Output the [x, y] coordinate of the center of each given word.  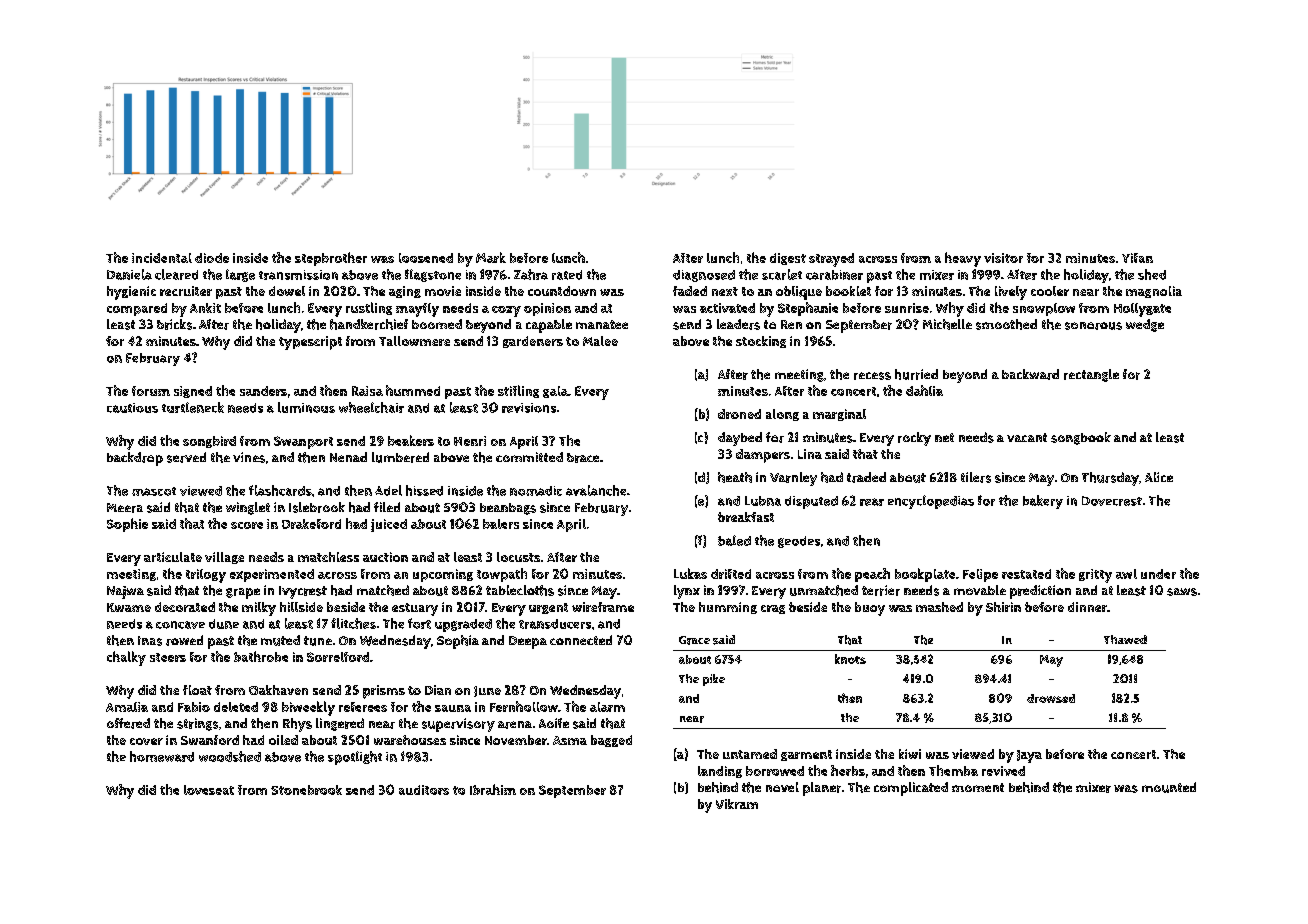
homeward [162, 756]
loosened [426, 258]
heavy [963, 259]
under [1158, 574]
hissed [424, 490]
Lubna [763, 501]
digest [788, 259]
